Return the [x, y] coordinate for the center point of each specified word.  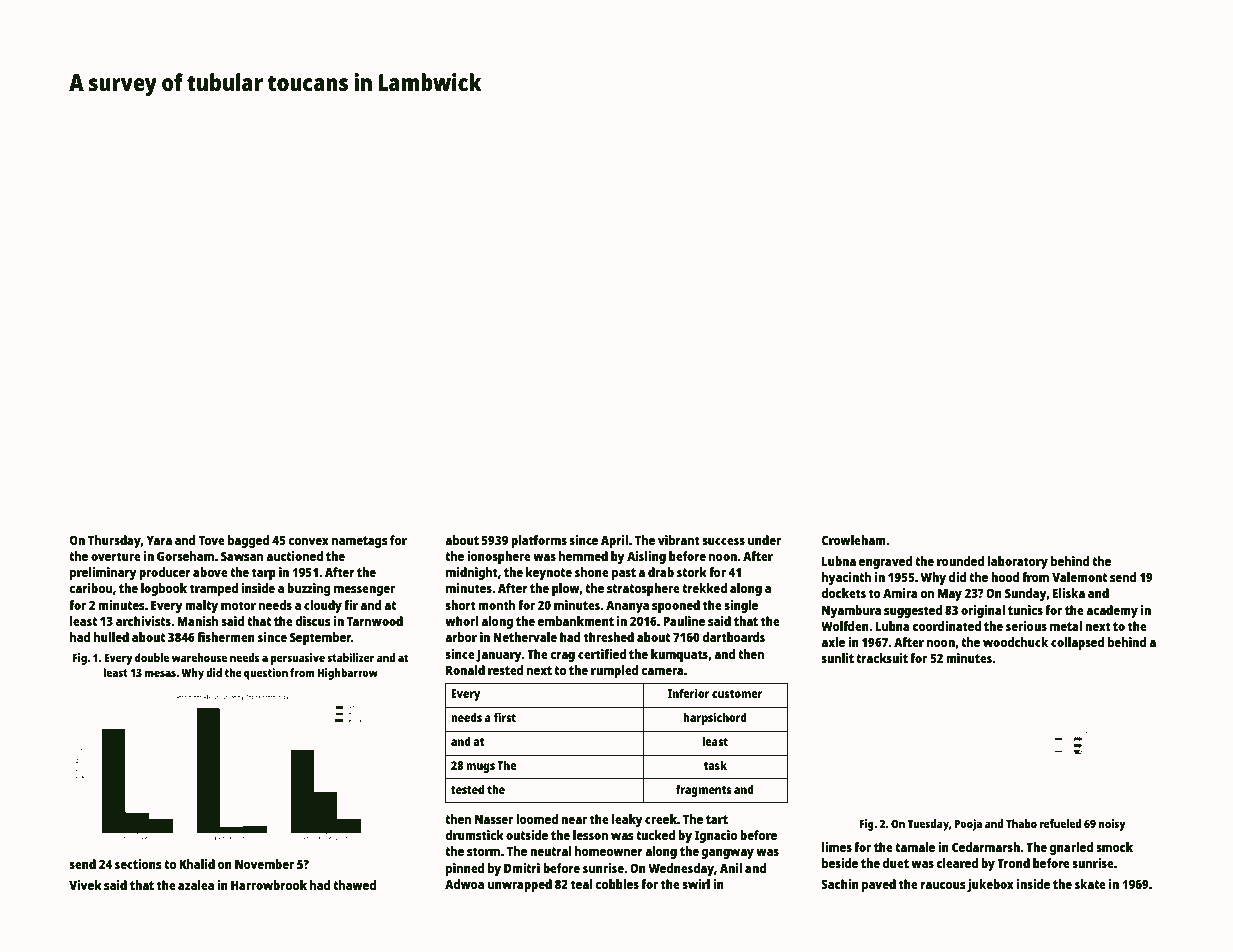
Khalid [197, 864]
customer [737, 694]
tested [467, 789]
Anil [731, 868]
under [764, 540]
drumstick [474, 835]
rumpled [615, 671]
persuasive [298, 659]
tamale [915, 847]
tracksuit [882, 658]
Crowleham [854, 540]
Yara [159, 540]
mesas [160, 673]
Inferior [689, 693]
